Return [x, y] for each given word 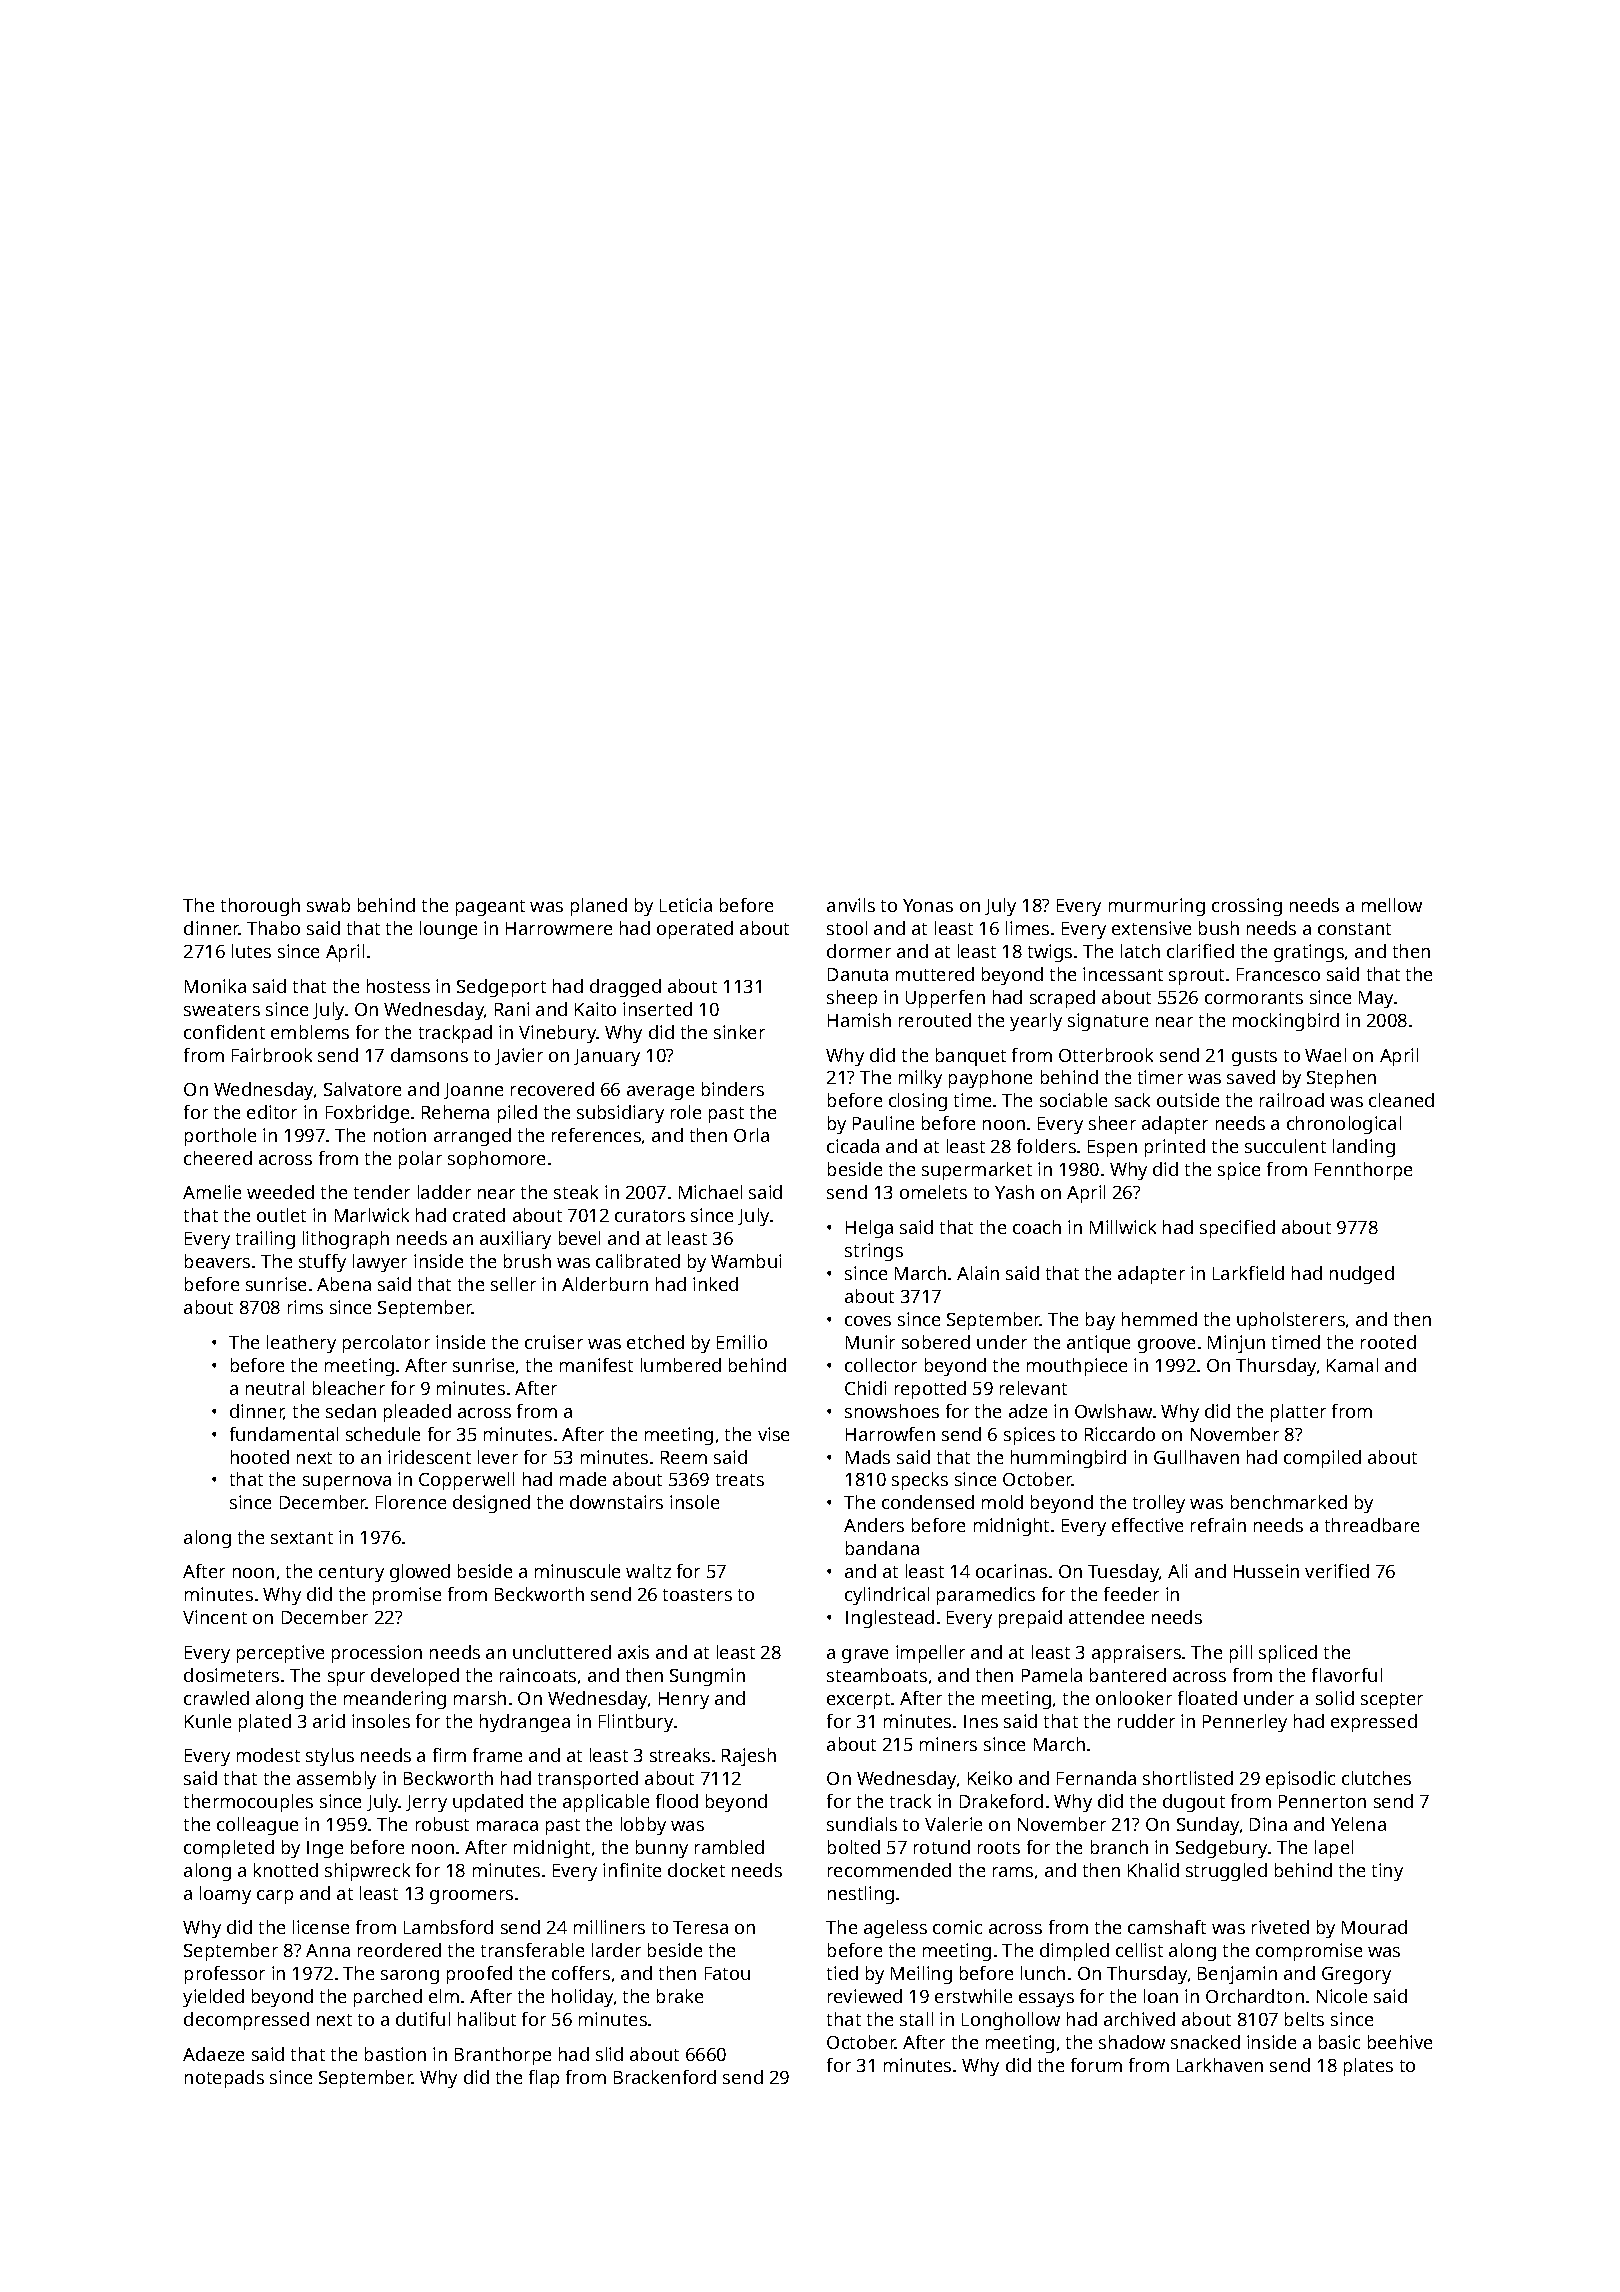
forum [1096, 2065]
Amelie [212, 1192]
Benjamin [1237, 1975]
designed [491, 1504]
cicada [853, 1146]
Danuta [858, 974]
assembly [336, 1780]
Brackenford [665, 2077]
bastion [395, 2054]
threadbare [1372, 1525]
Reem [684, 1457]
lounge [448, 930]
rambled [729, 1847]
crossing [1247, 907]
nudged [1362, 1275]
